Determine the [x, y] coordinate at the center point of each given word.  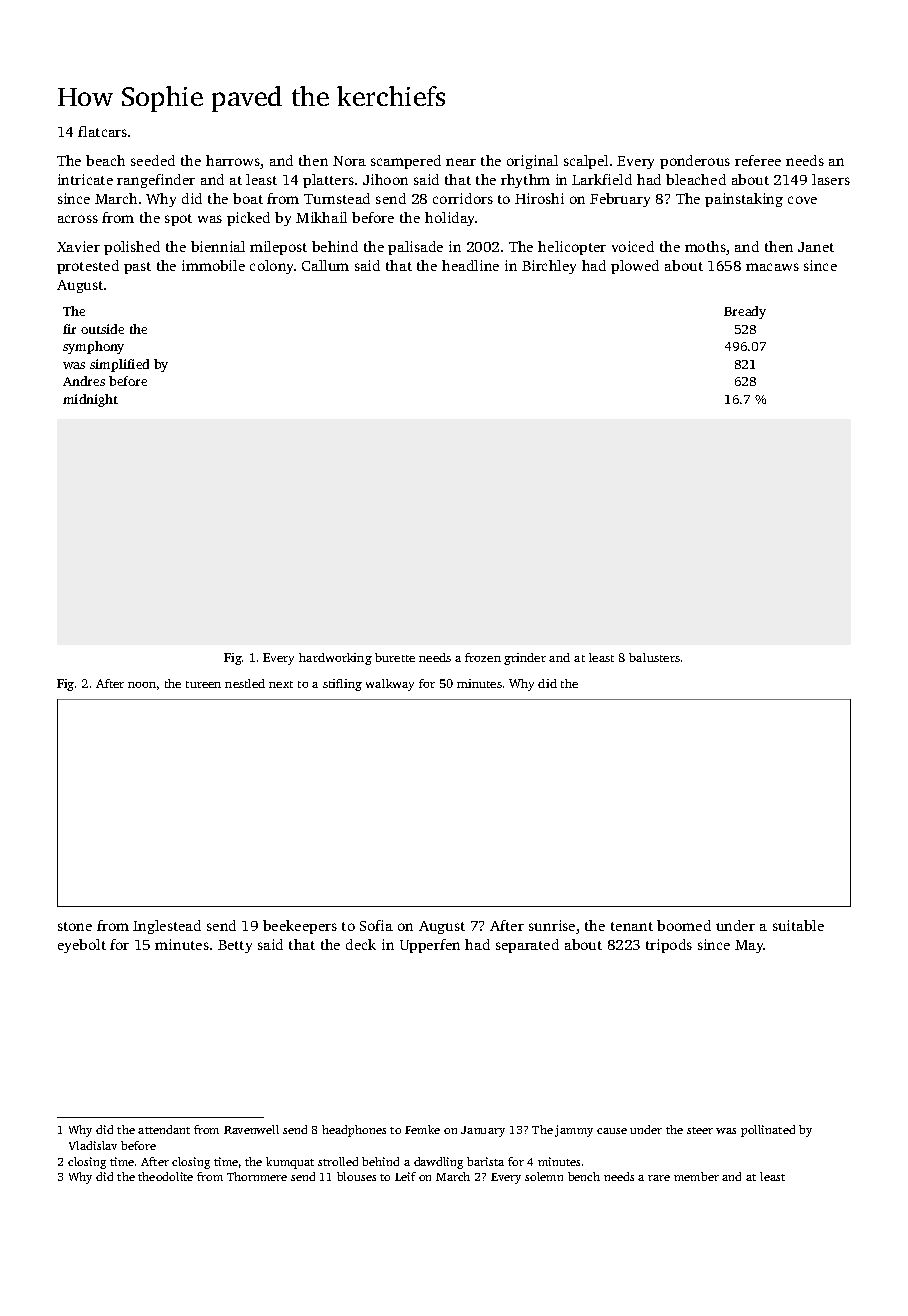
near [461, 162]
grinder [525, 659]
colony [271, 267]
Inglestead [167, 927]
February [620, 200]
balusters [654, 657]
